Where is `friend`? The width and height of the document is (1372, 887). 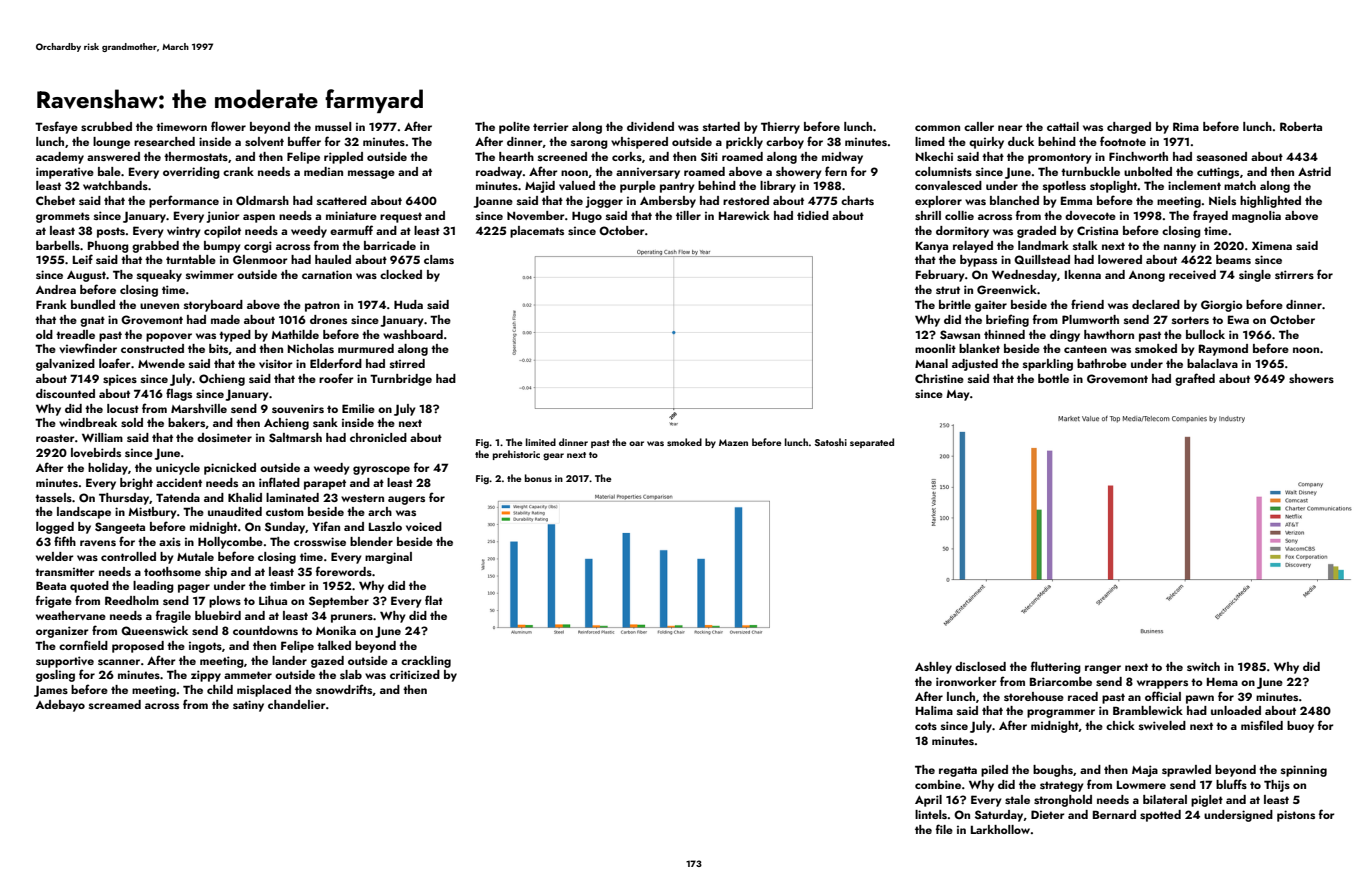 friend is located at coordinates (1087, 304).
